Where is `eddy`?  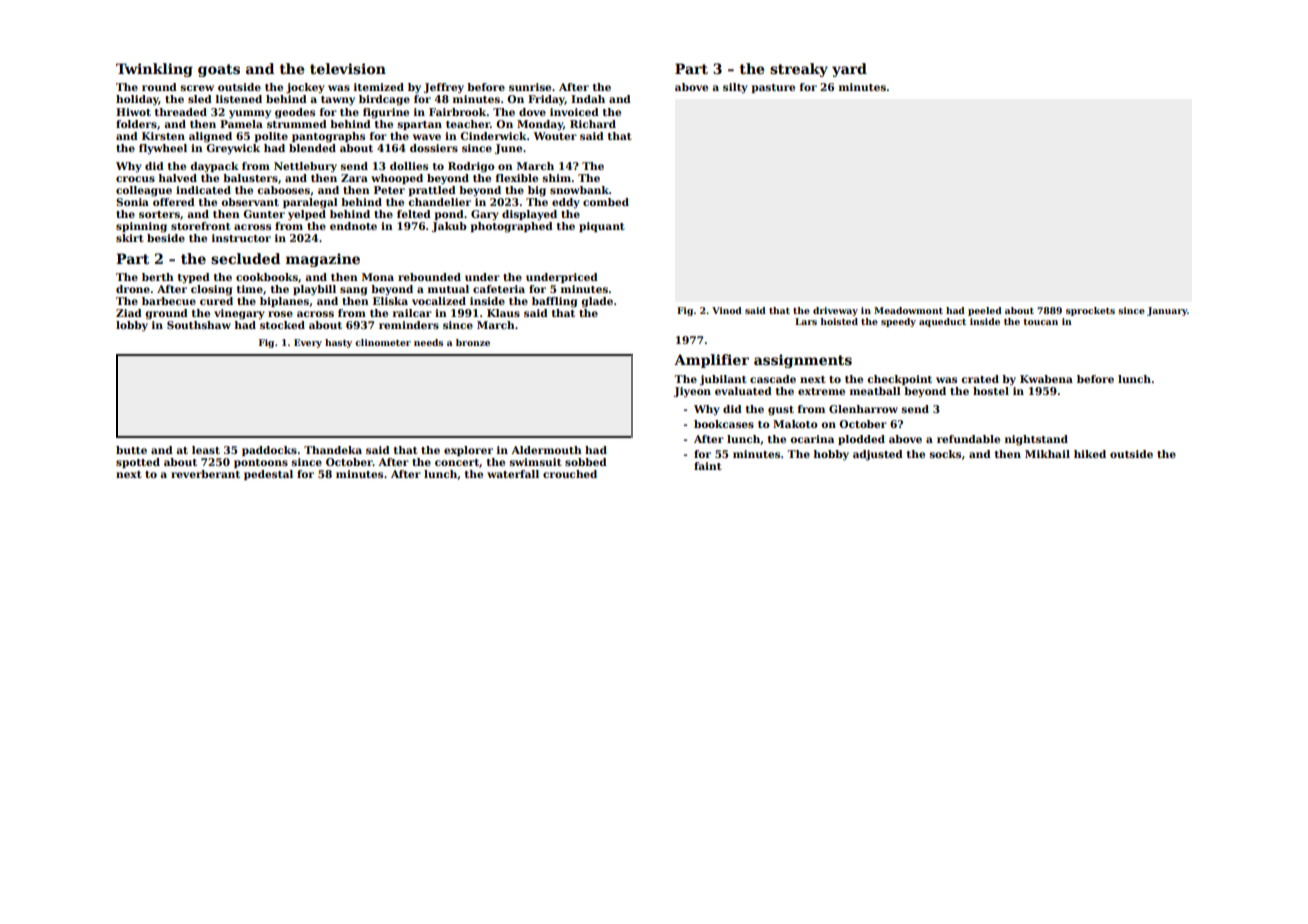
eddy is located at coordinates (566, 203).
